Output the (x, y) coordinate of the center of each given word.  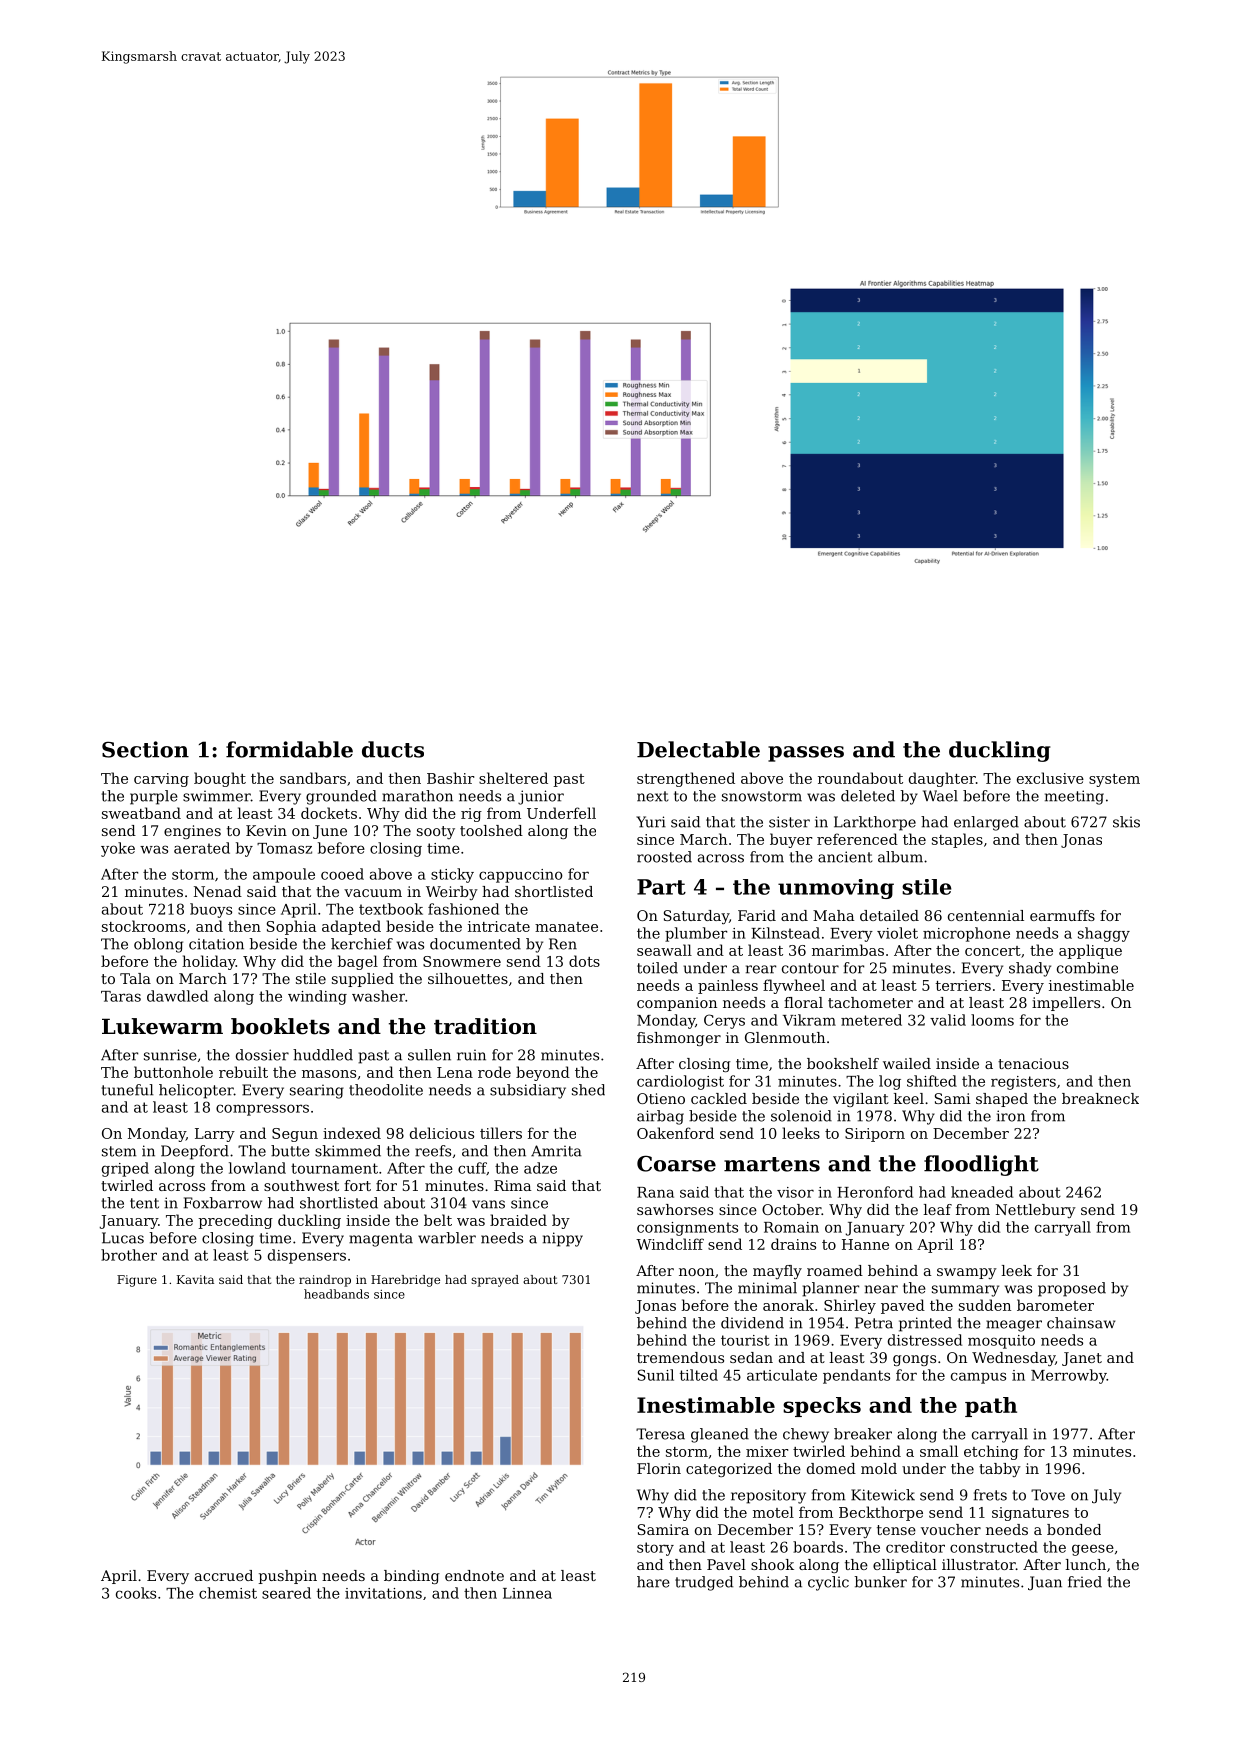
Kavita (195, 1279)
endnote (474, 1575)
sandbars (313, 778)
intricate (499, 926)
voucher (951, 1529)
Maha (833, 915)
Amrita (556, 1151)
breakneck (1100, 1098)
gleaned (720, 1435)
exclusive (1050, 778)
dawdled (177, 996)
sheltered (513, 778)
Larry (215, 1135)
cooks (136, 1593)
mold (879, 1468)
